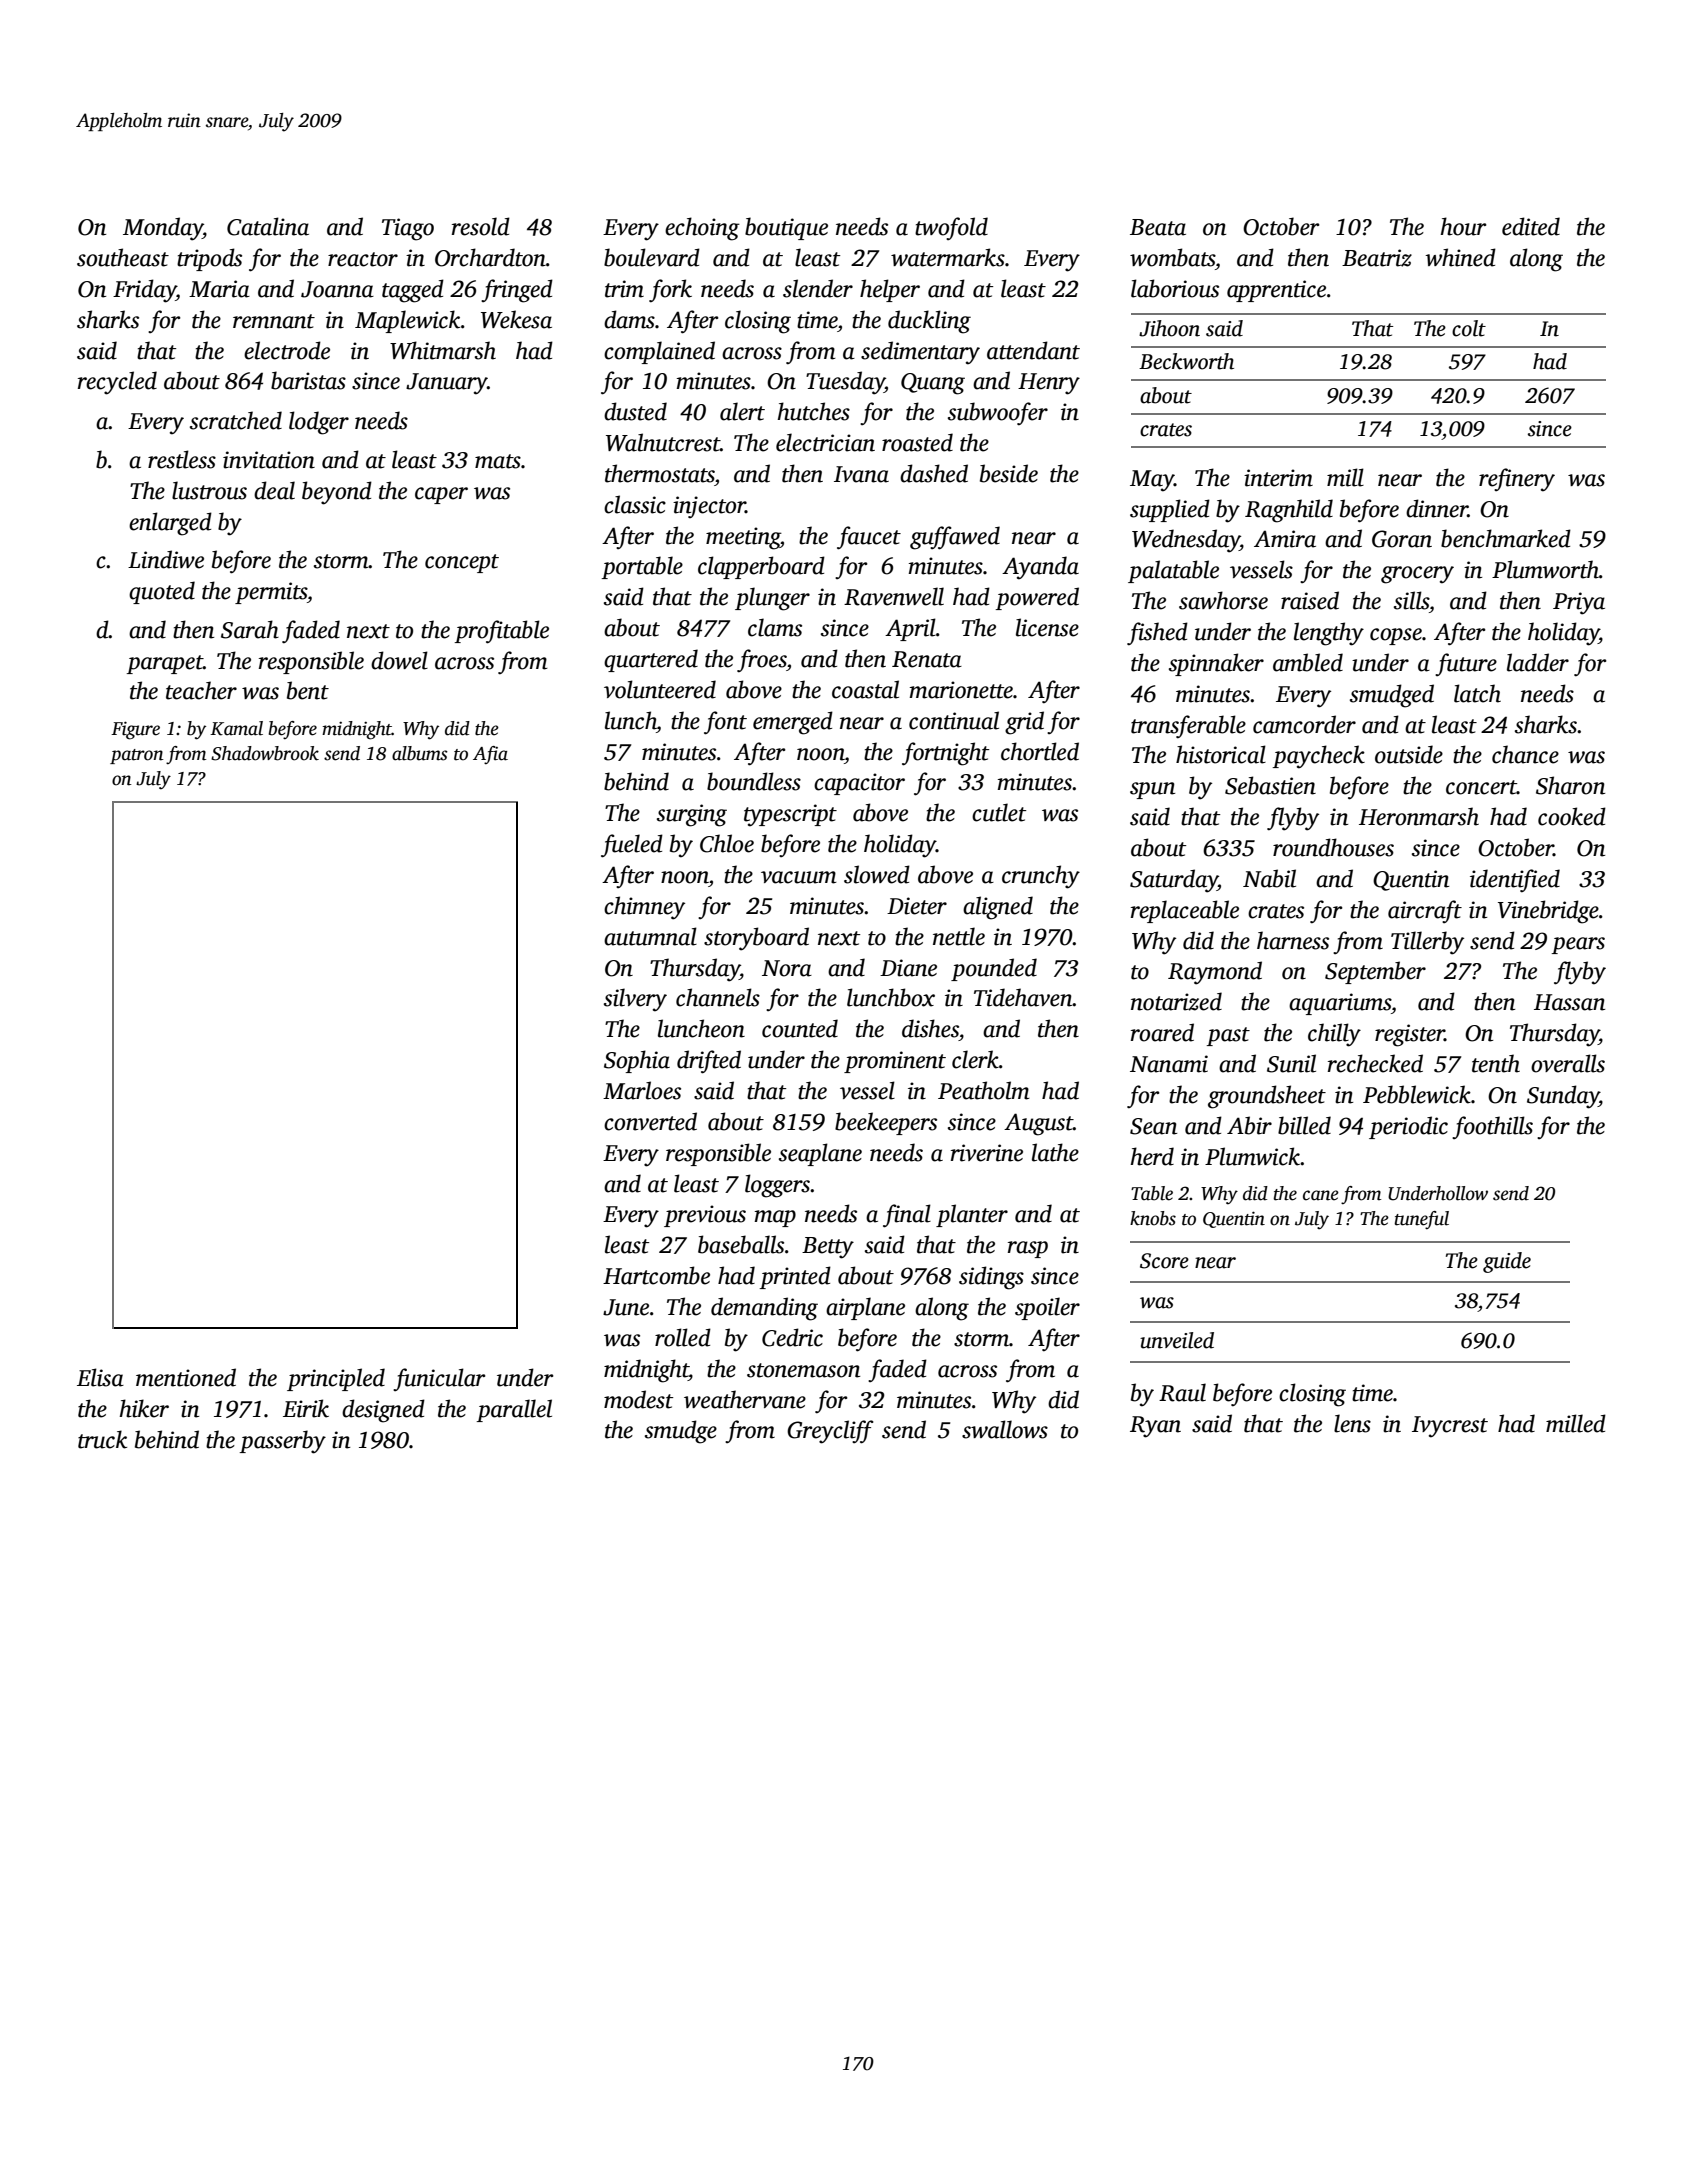  I want to click on hour, so click(1464, 226).
